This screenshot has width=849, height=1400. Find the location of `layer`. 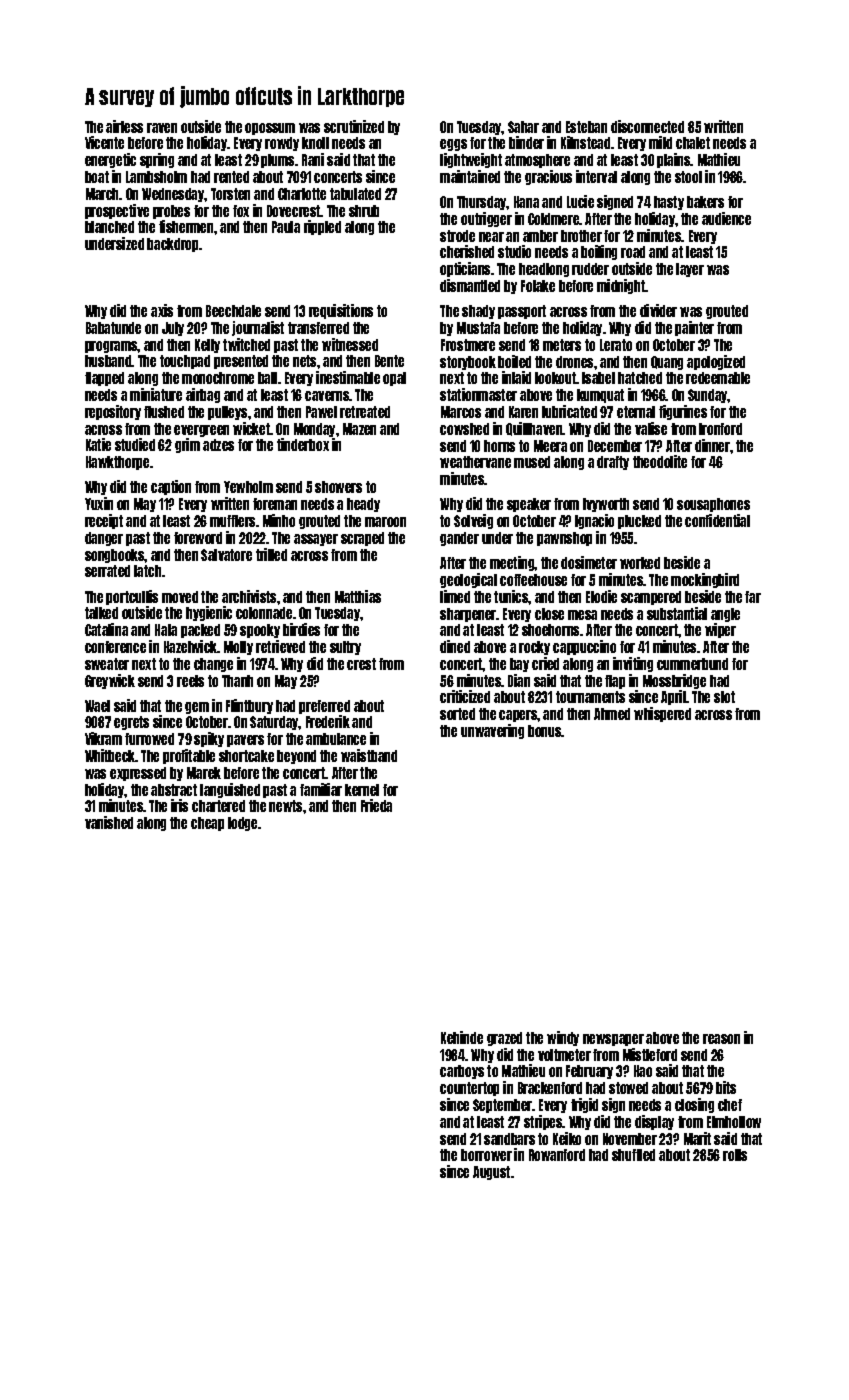

layer is located at coordinates (690, 270).
